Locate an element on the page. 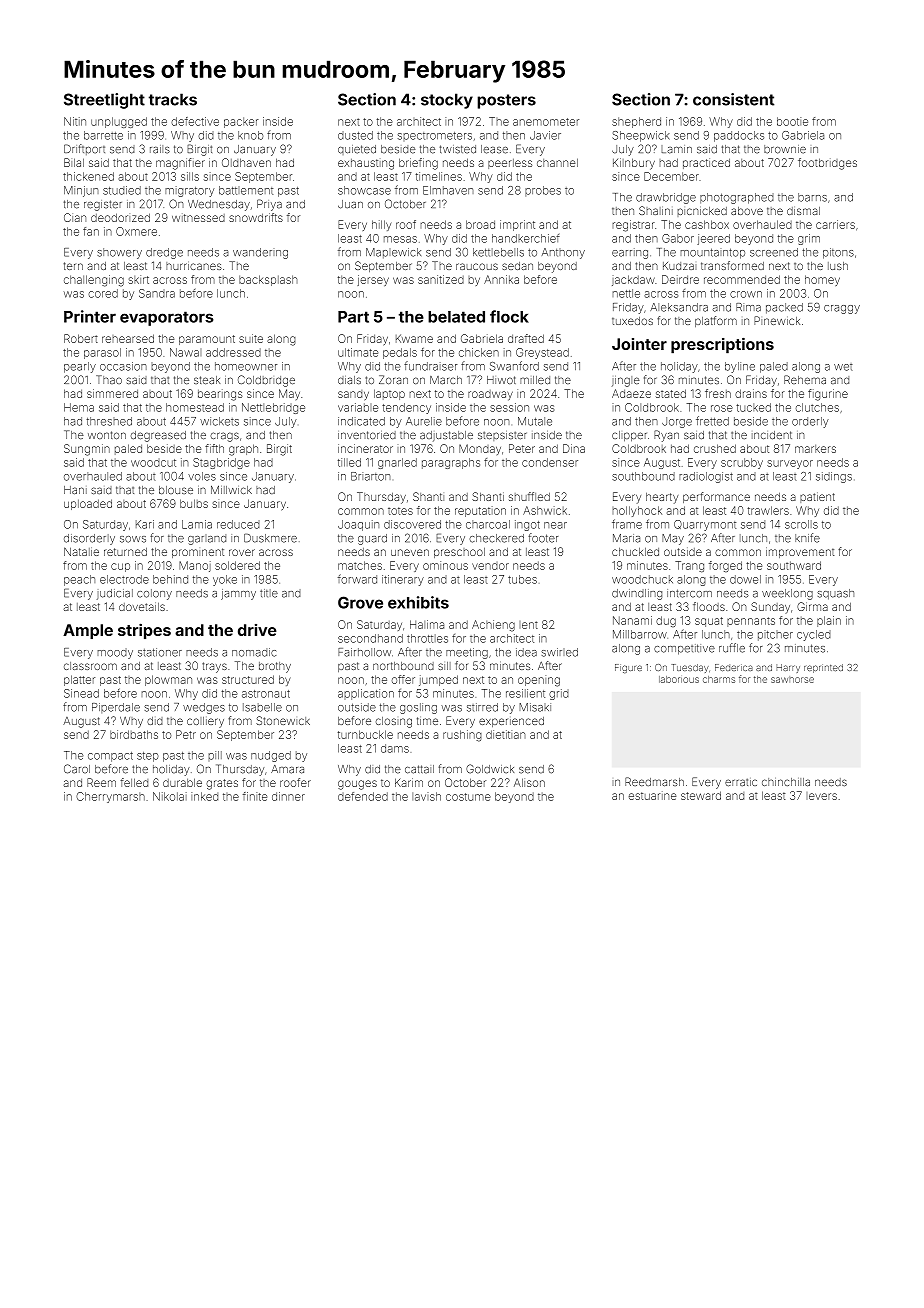 This image has height=1308, width=924. finite is located at coordinates (255, 796).
